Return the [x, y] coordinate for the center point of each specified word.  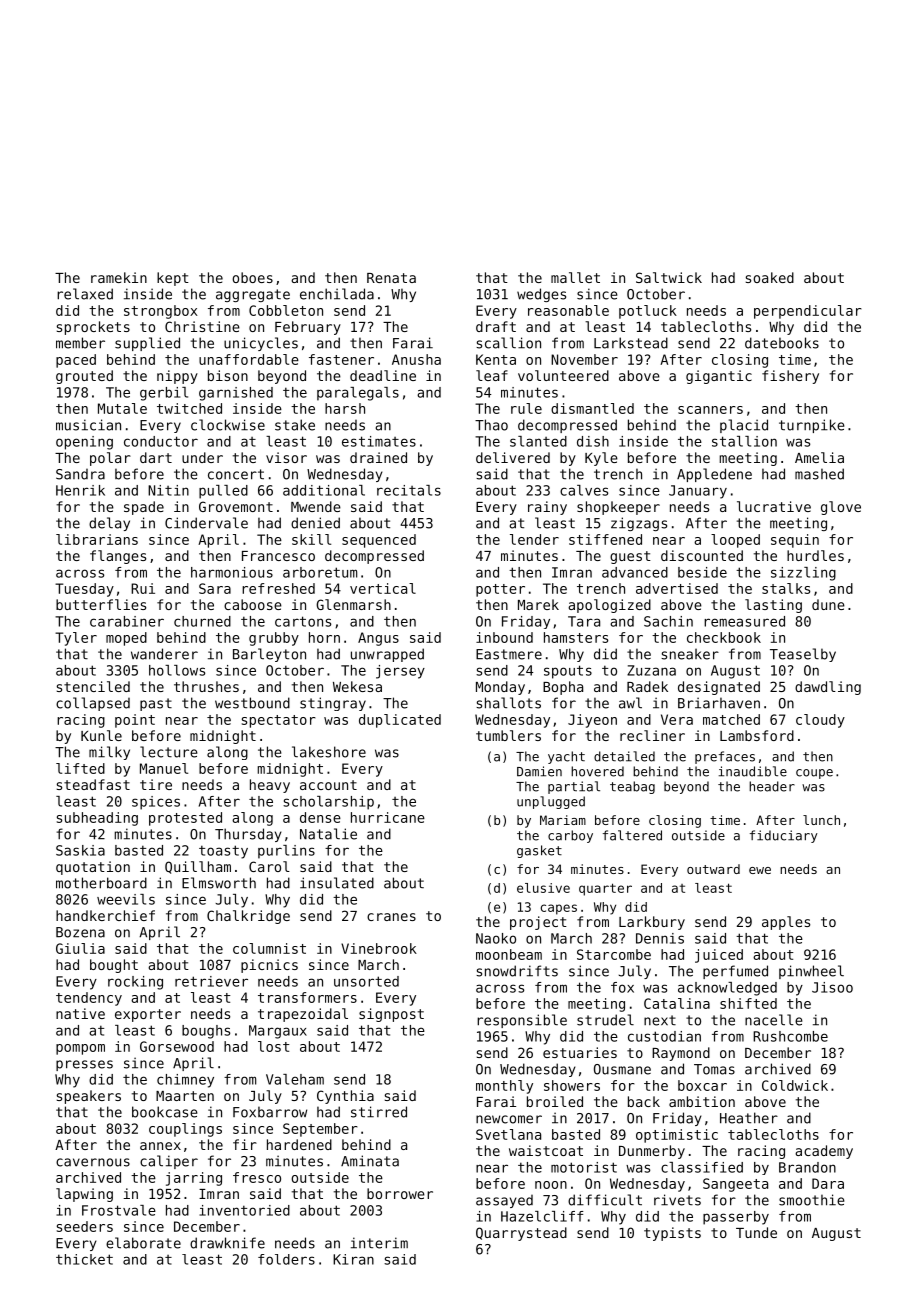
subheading [97, 819]
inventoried [244, 1210]
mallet [575, 277]
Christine [202, 326]
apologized [609, 606]
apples [786, 923]
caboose [253, 604]
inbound [504, 637]
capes [559, 909]
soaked [770, 277]
